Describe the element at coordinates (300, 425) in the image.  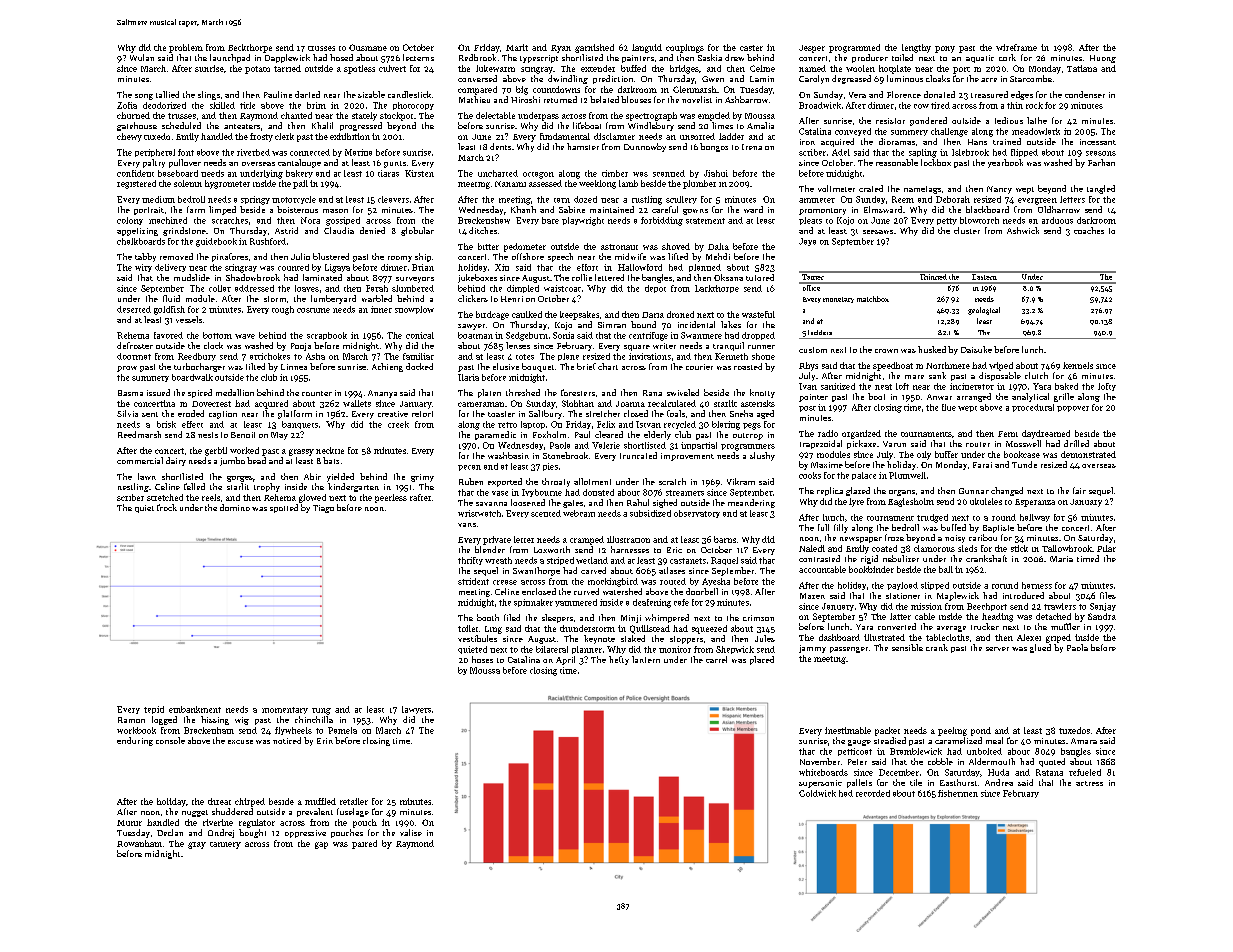
I see `banquets` at that location.
